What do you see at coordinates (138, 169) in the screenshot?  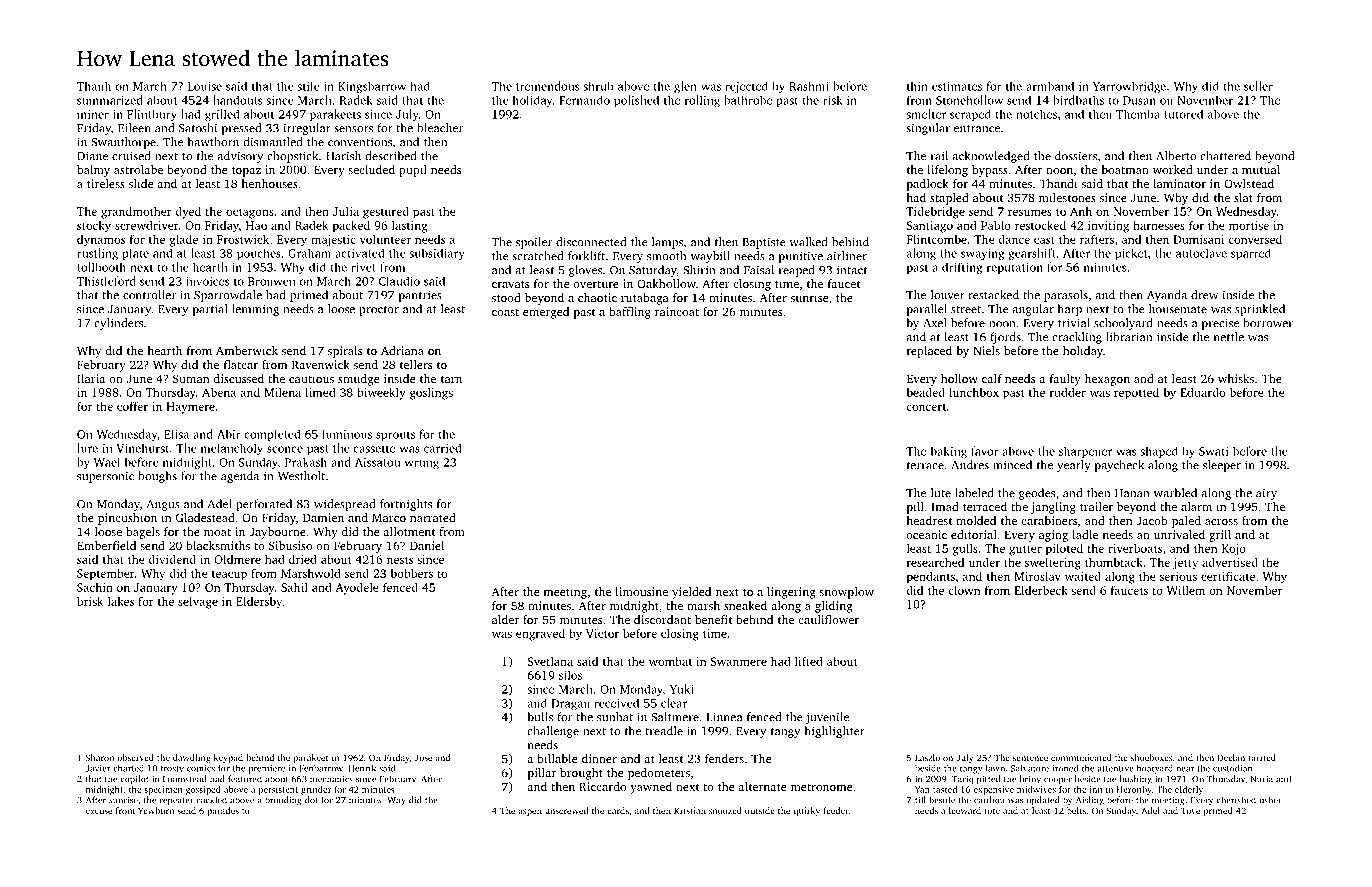 I see `astrolabe` at bounding box center [138, 169].
